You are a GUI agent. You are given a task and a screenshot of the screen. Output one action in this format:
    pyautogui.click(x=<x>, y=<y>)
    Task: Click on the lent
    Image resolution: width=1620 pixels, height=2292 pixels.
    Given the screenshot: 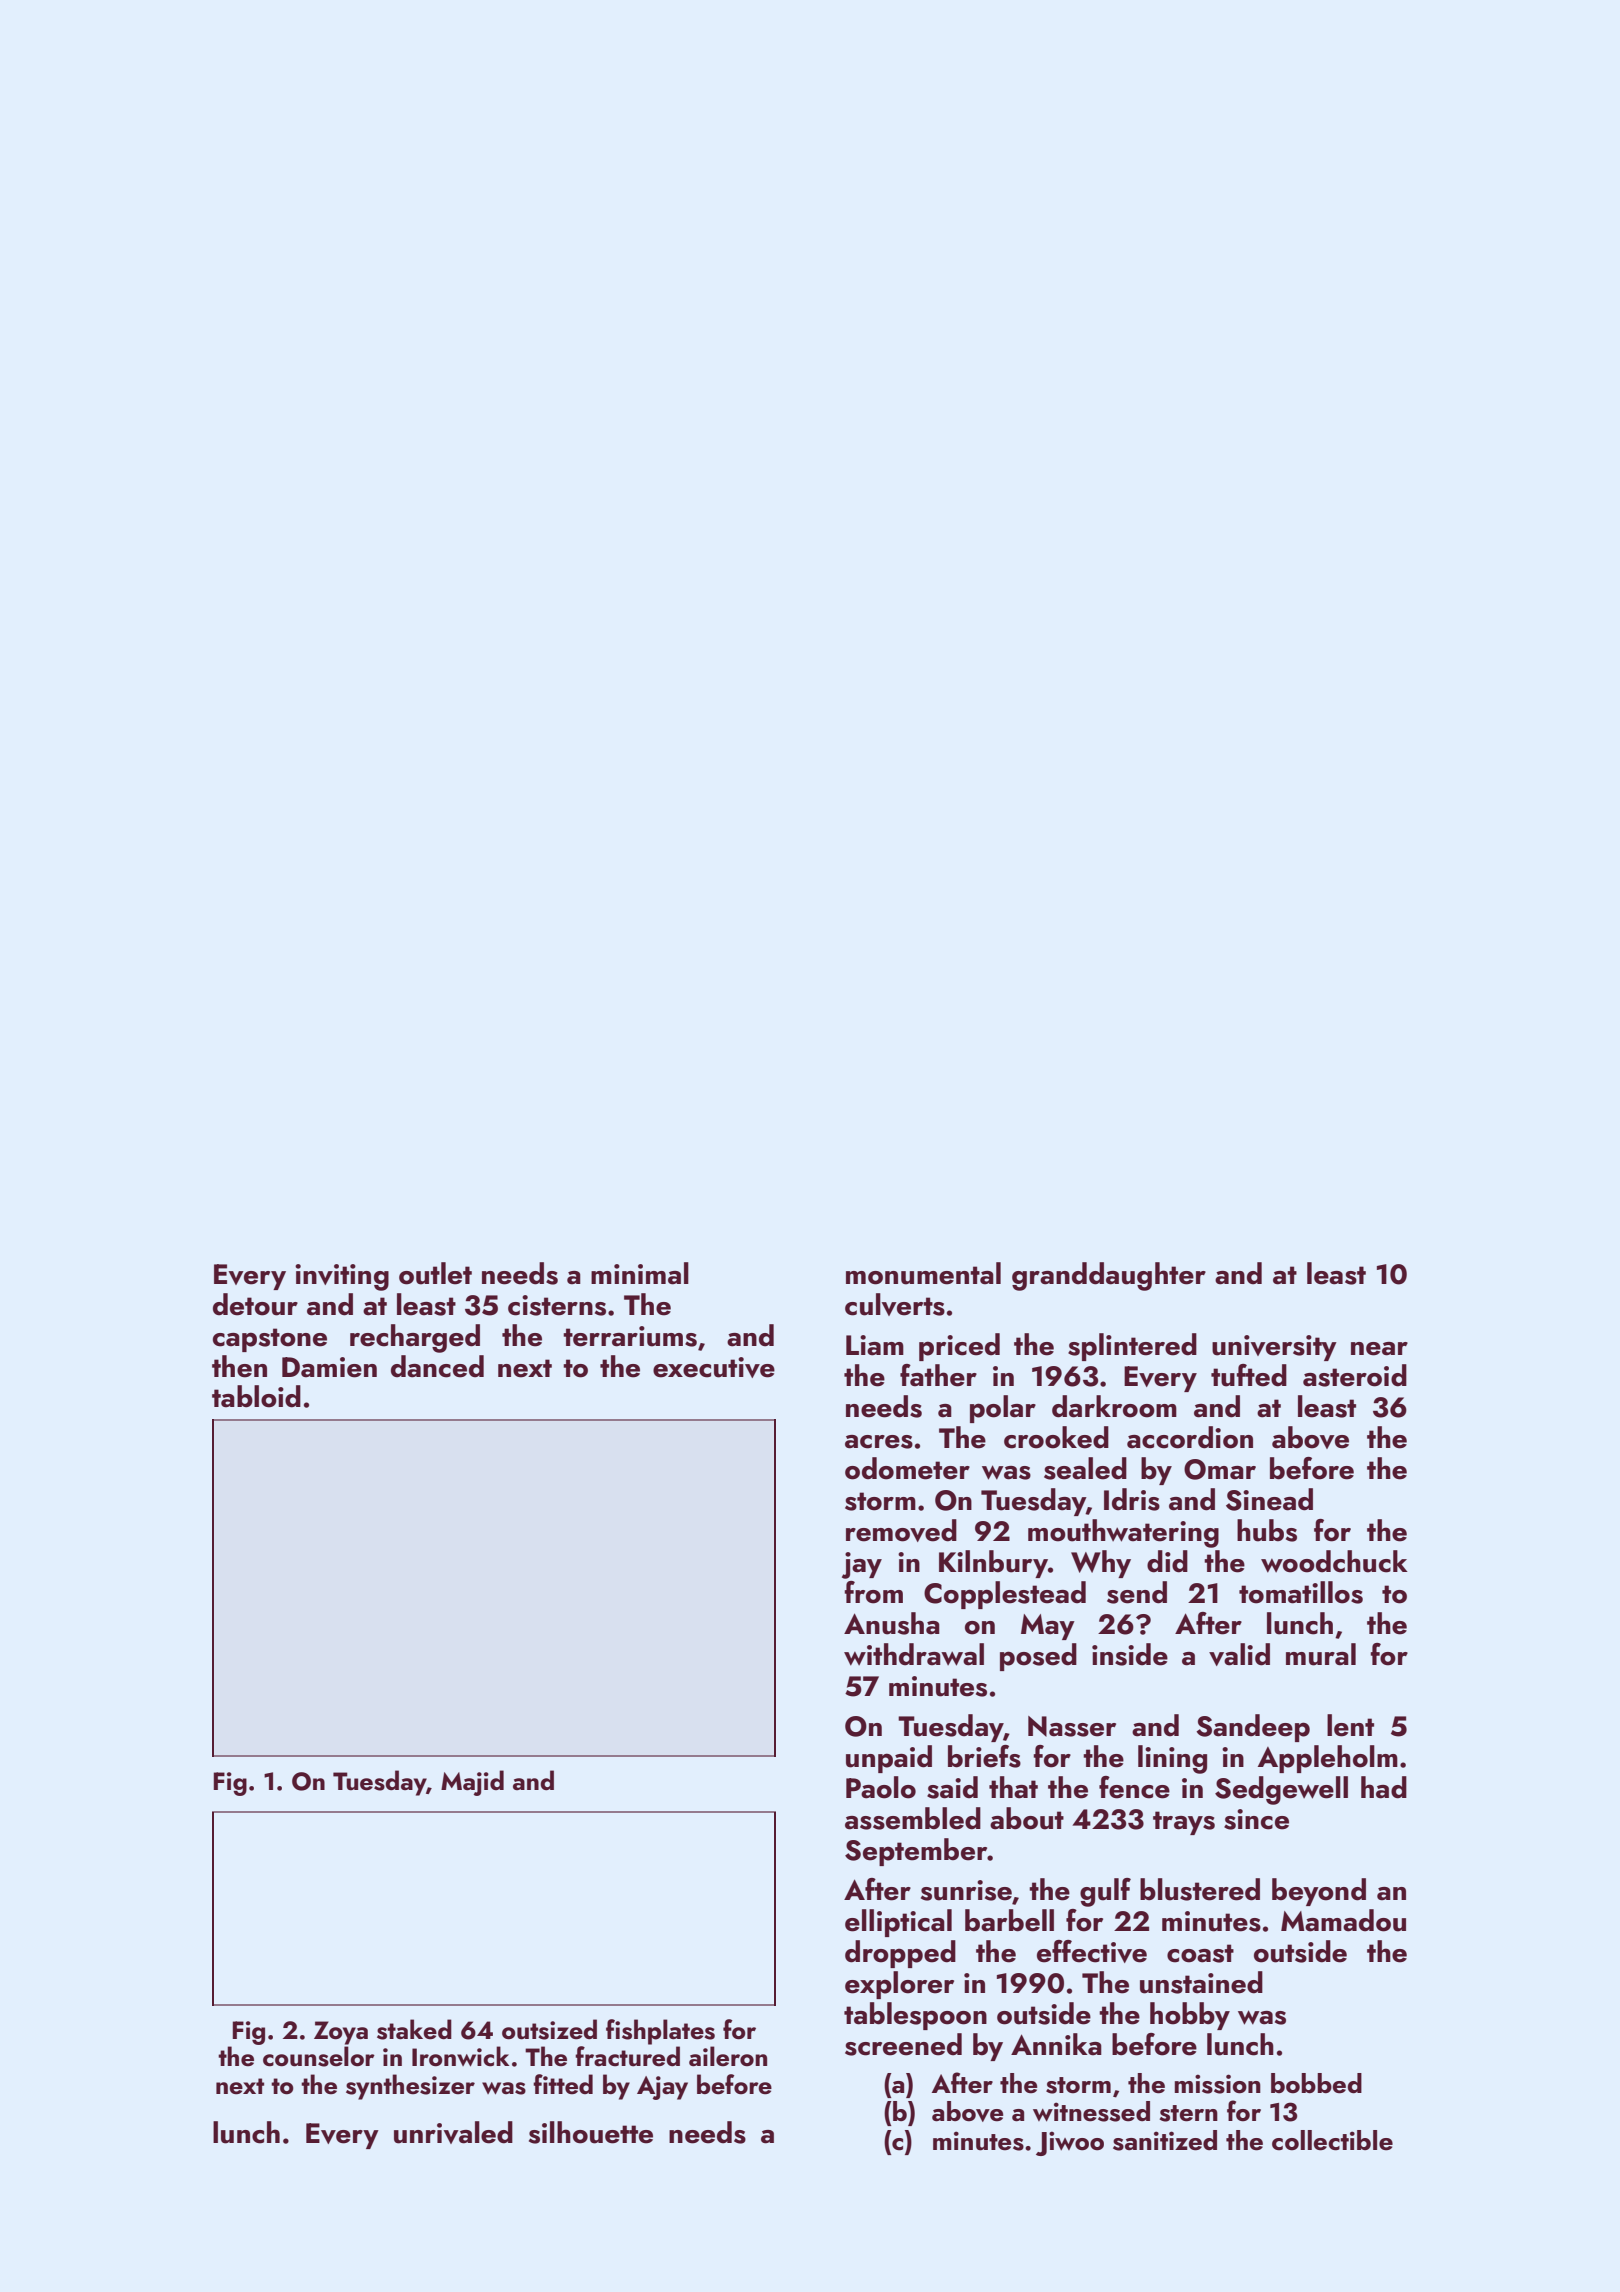 What is the action you would take?
    pyautogui.click(x=1350, y=1725)
